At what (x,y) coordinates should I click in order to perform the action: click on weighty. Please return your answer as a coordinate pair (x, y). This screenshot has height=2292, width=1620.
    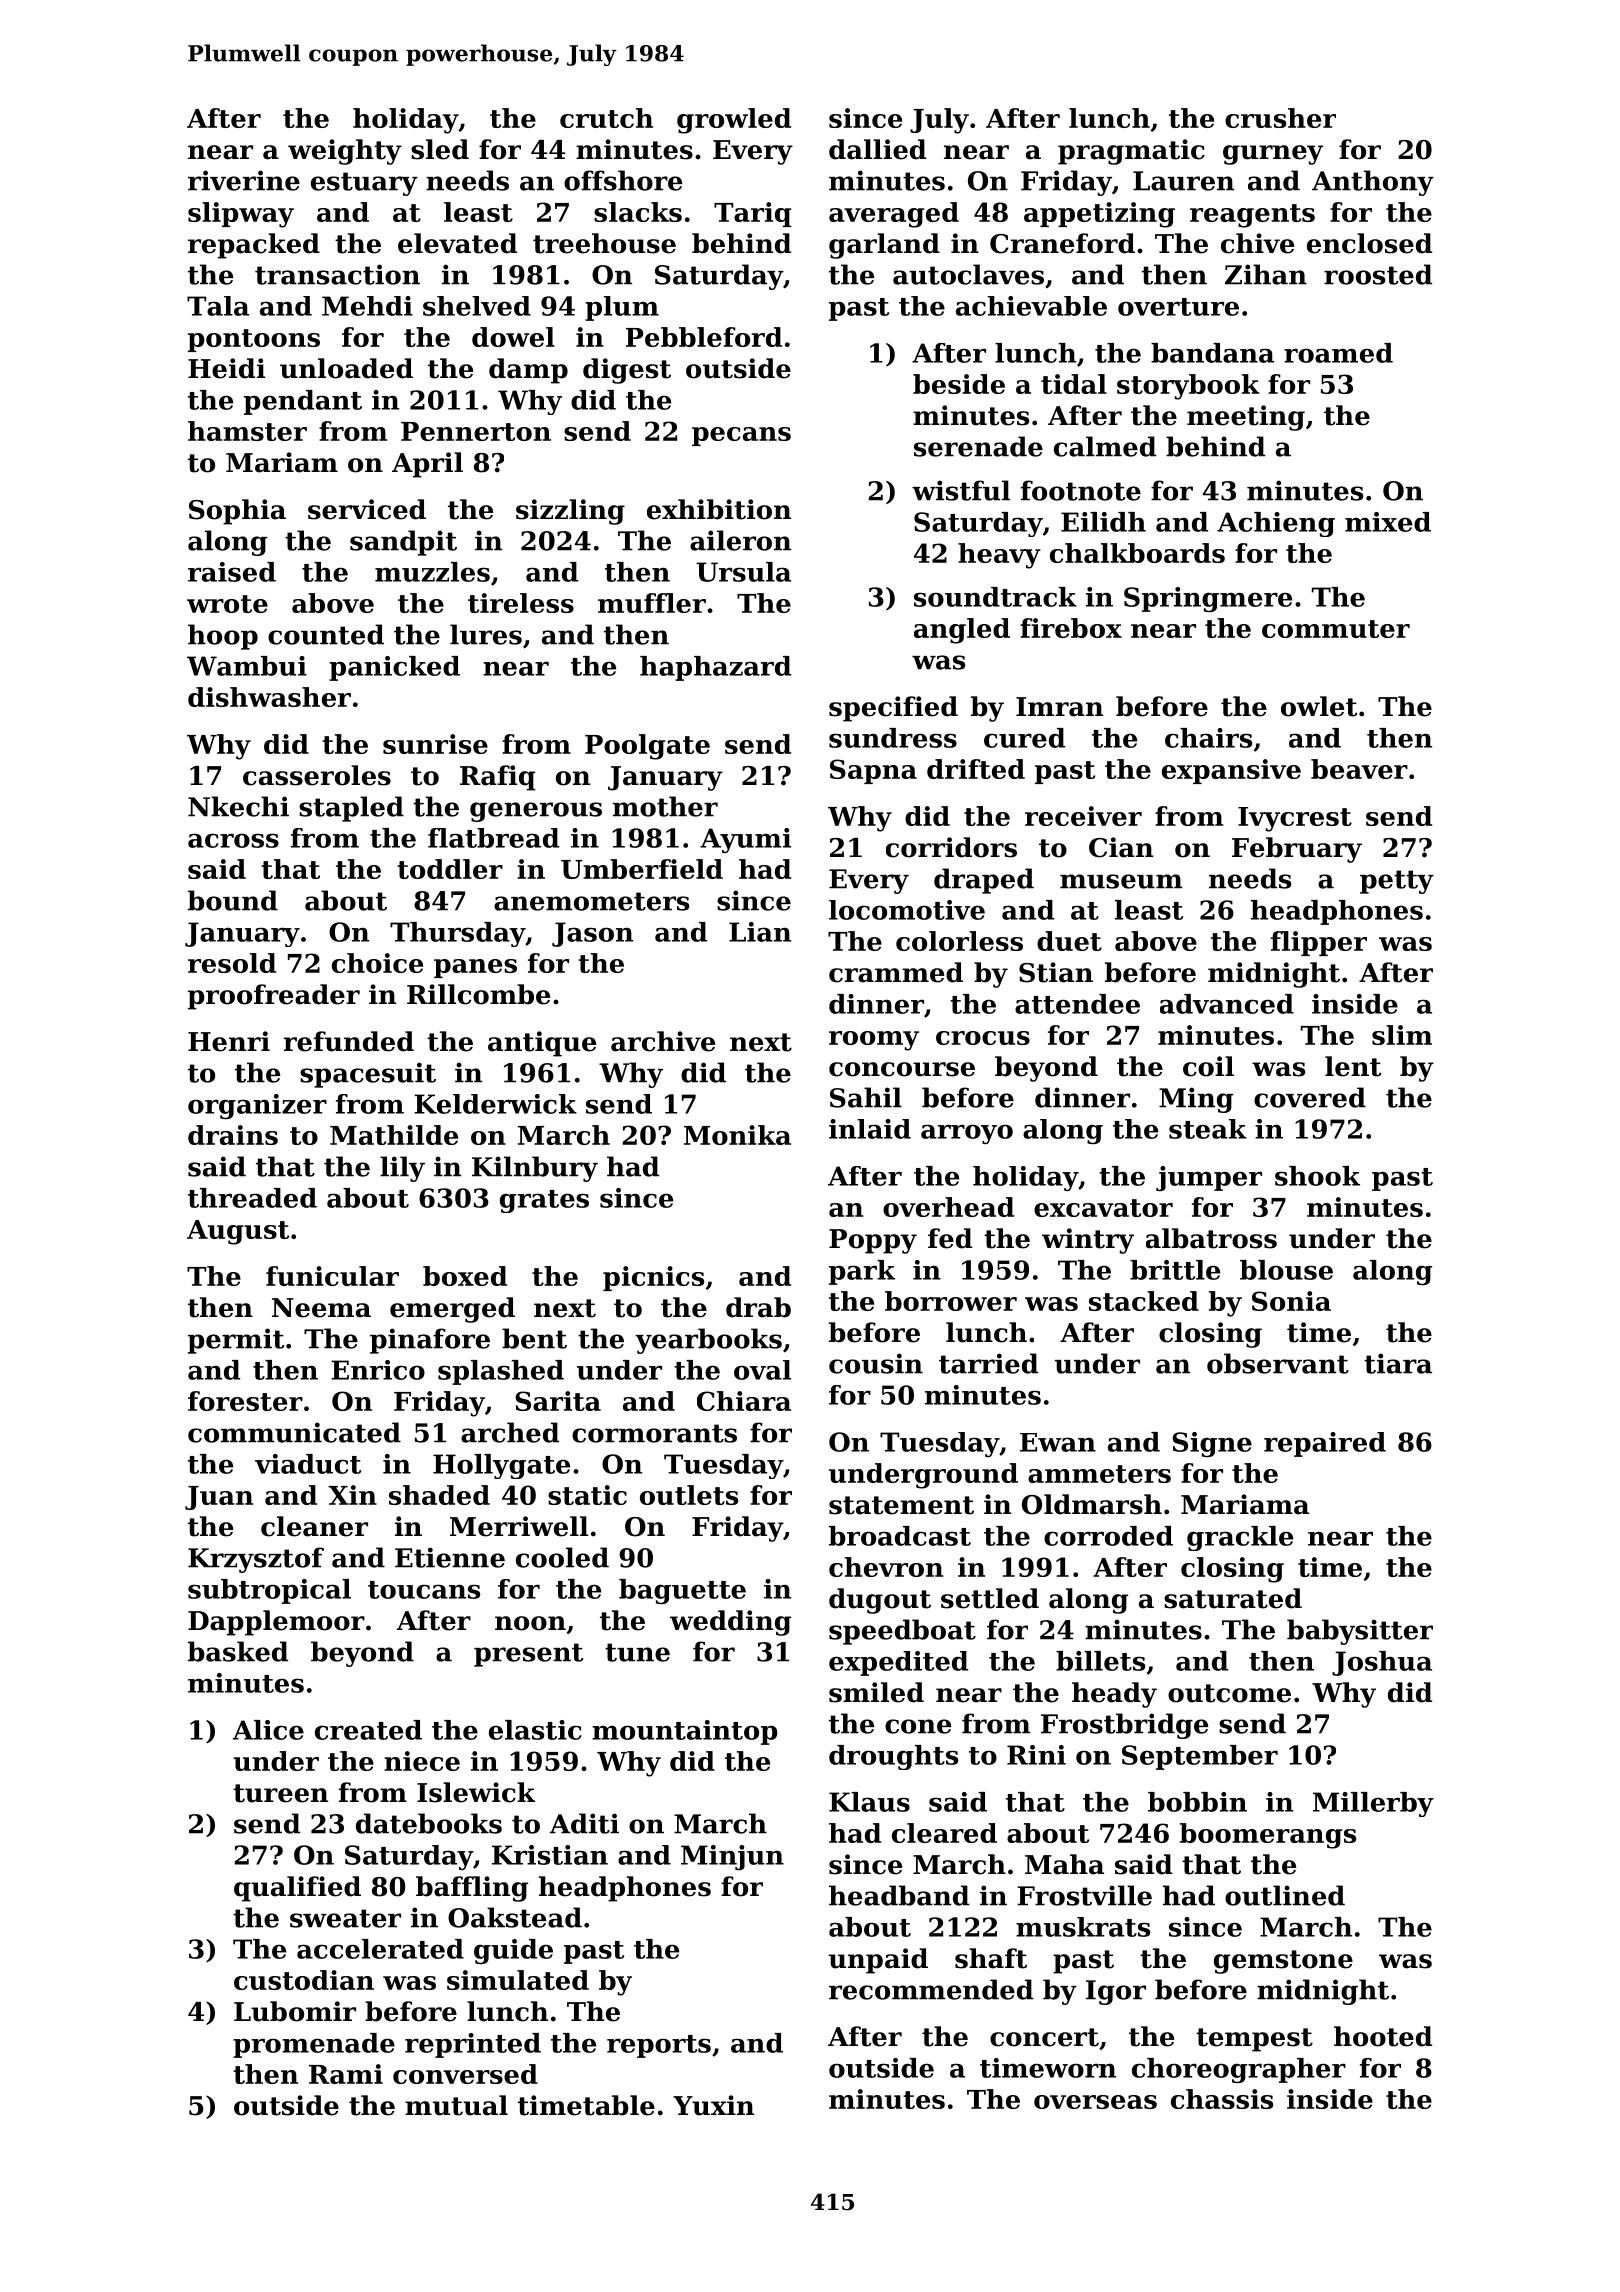
    Looking at the image, I should click on (345, 152).
